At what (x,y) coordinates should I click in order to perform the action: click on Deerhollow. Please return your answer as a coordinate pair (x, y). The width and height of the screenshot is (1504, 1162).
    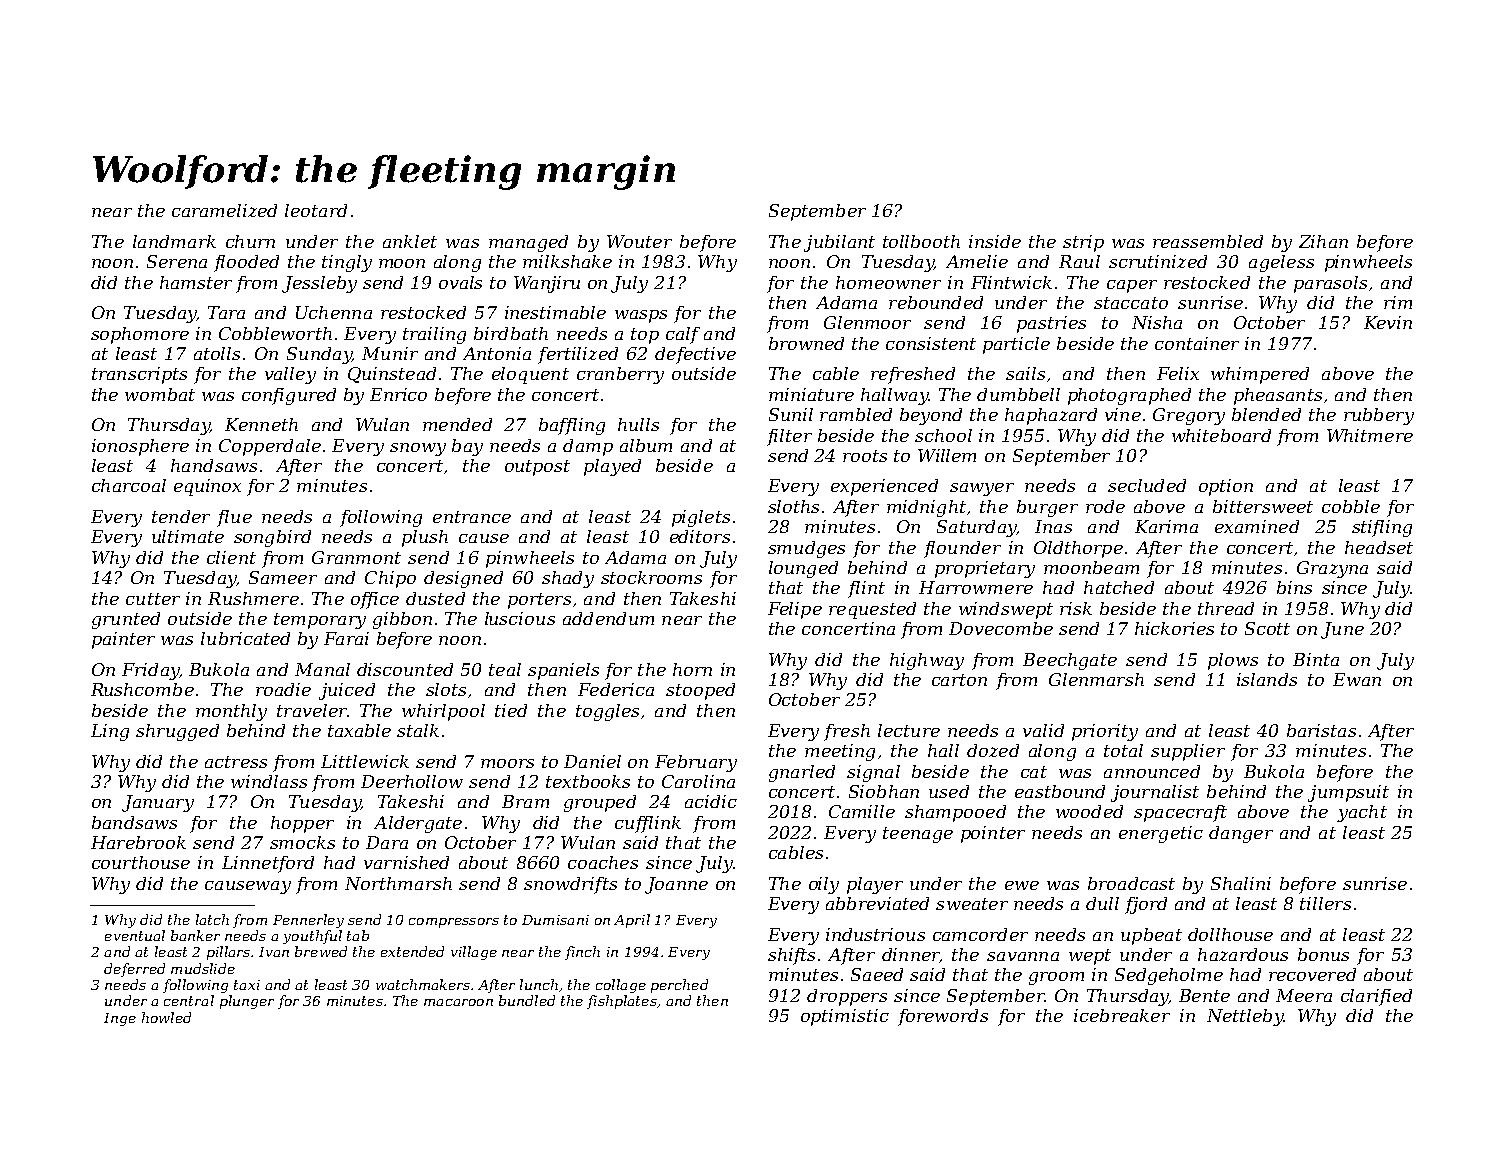
    Looking at the image, I should click on (412, 781).
